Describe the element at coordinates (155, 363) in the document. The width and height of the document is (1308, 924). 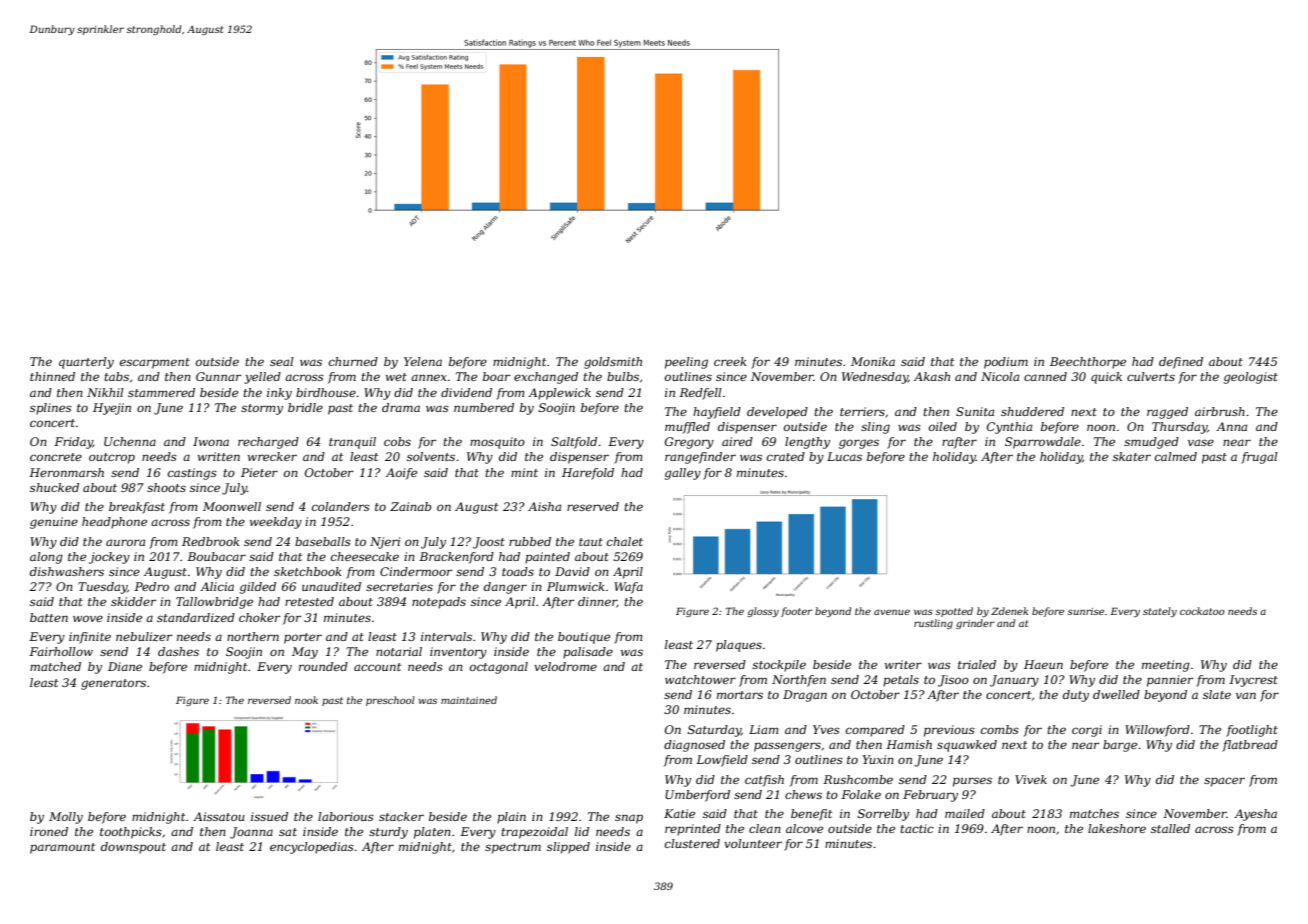
I see `escarpment` at that location.
